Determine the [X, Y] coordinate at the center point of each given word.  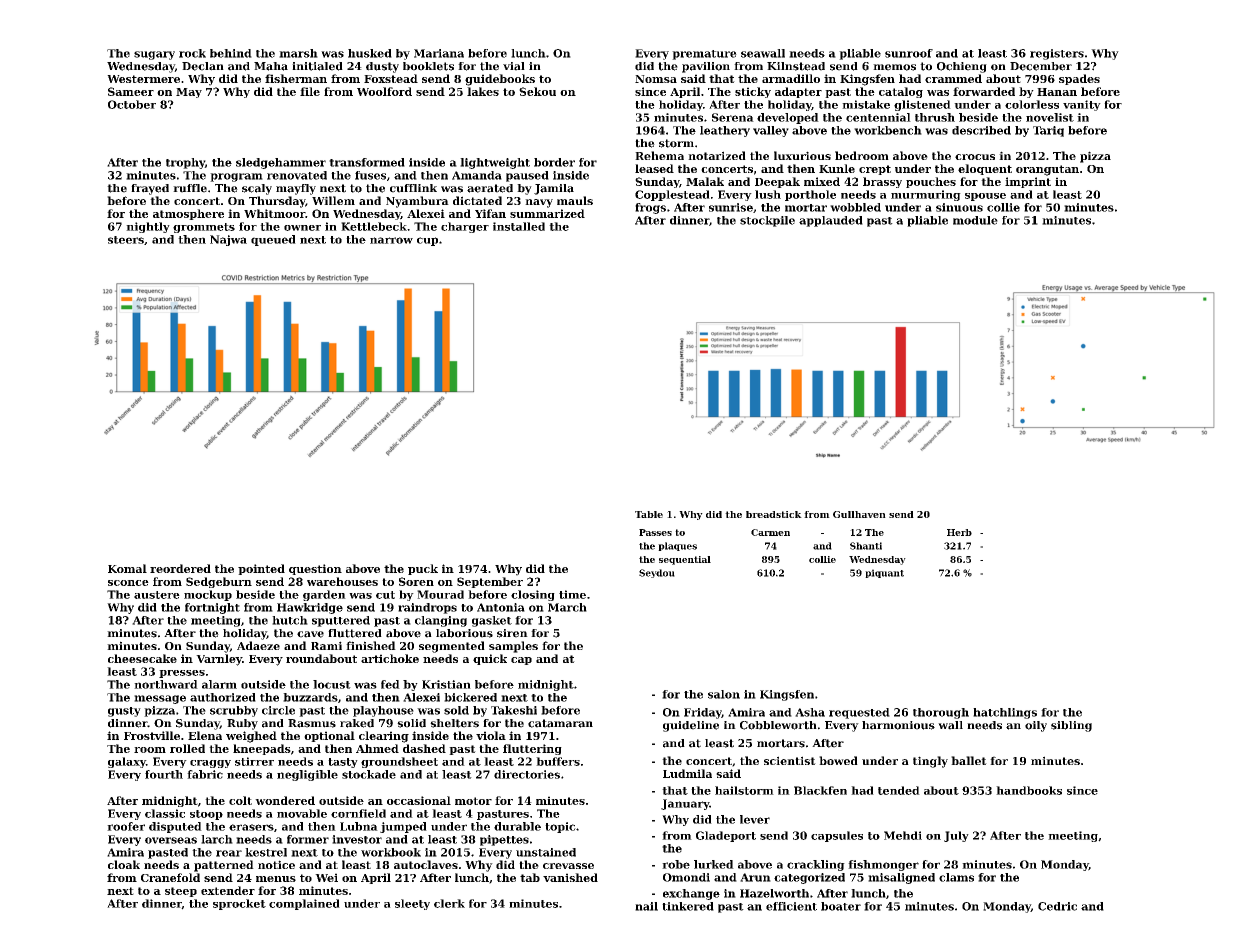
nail [646, 906]
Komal [127, 568]
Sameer [131, 91]
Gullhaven [859, 514]
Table [649, 514]
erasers [251, 827]
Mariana [439, 53]
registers [1057, 54]
